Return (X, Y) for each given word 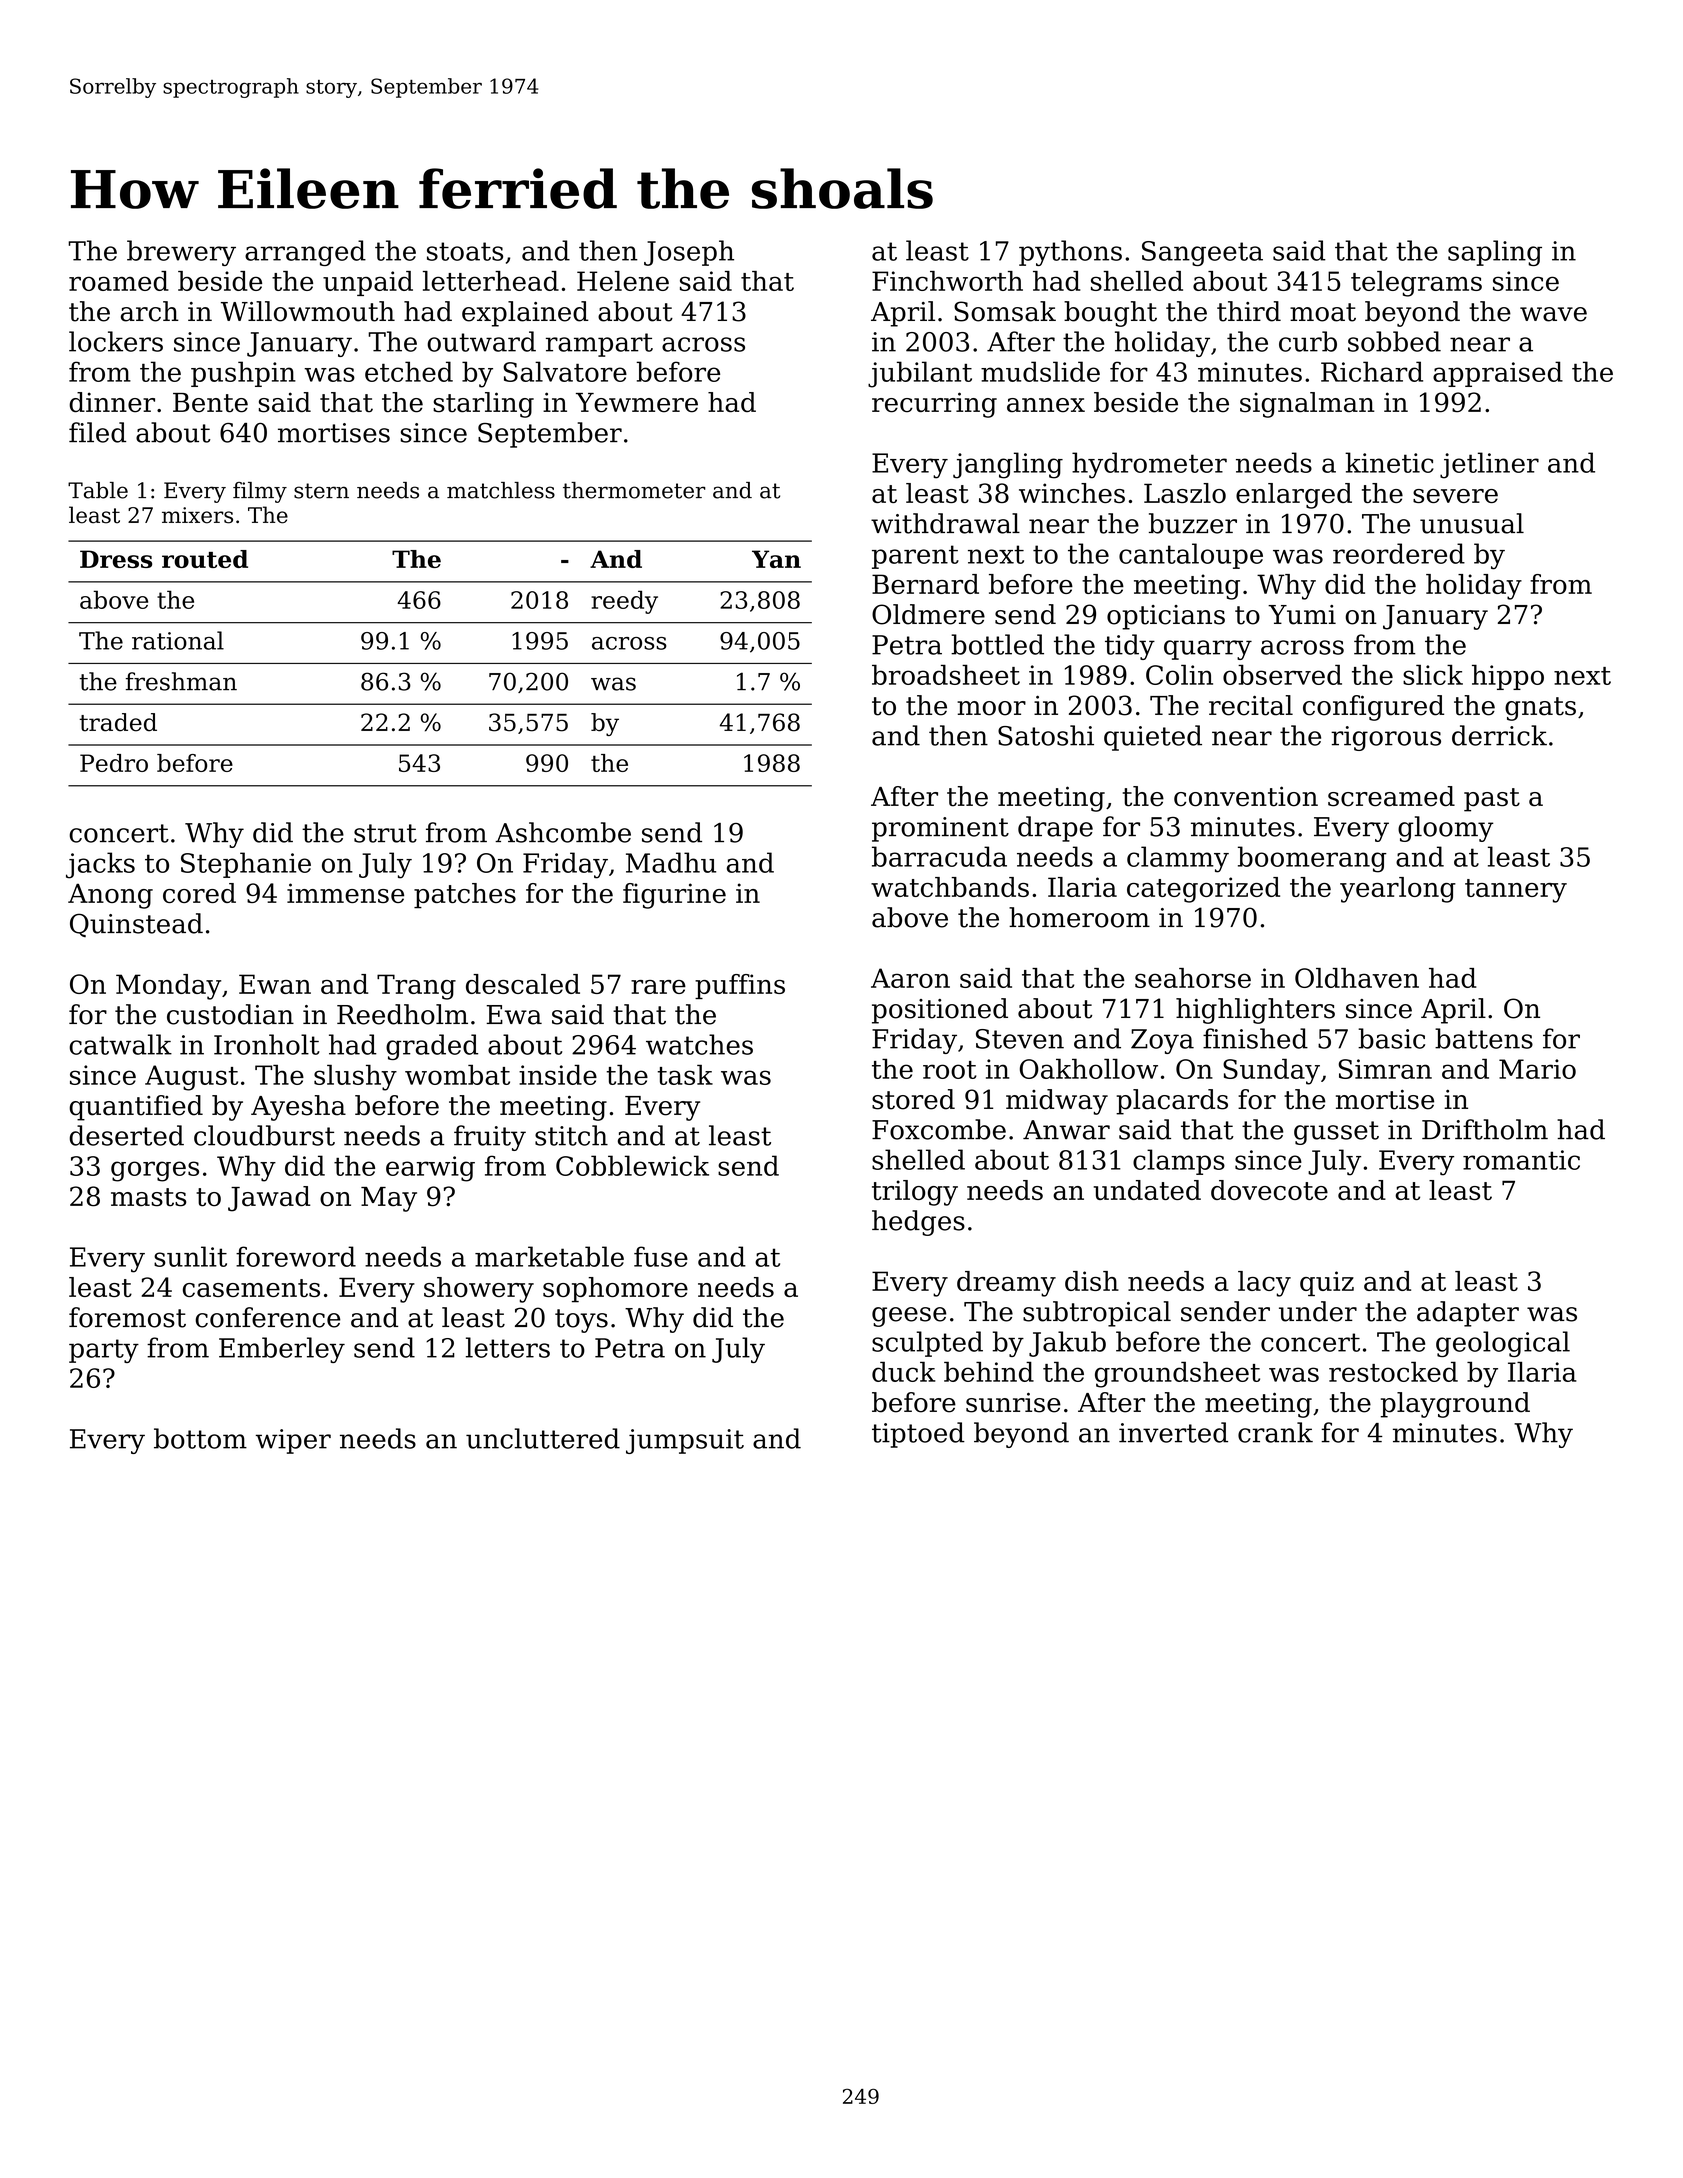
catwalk (120, 1044)
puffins (740, 986)
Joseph (689, 253)
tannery (1516, 891)
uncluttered (543, 1438)
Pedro (114, 763)
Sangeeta (1202, 253)
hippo (1508, 677)
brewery (181, 253)
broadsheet (946, 675)
